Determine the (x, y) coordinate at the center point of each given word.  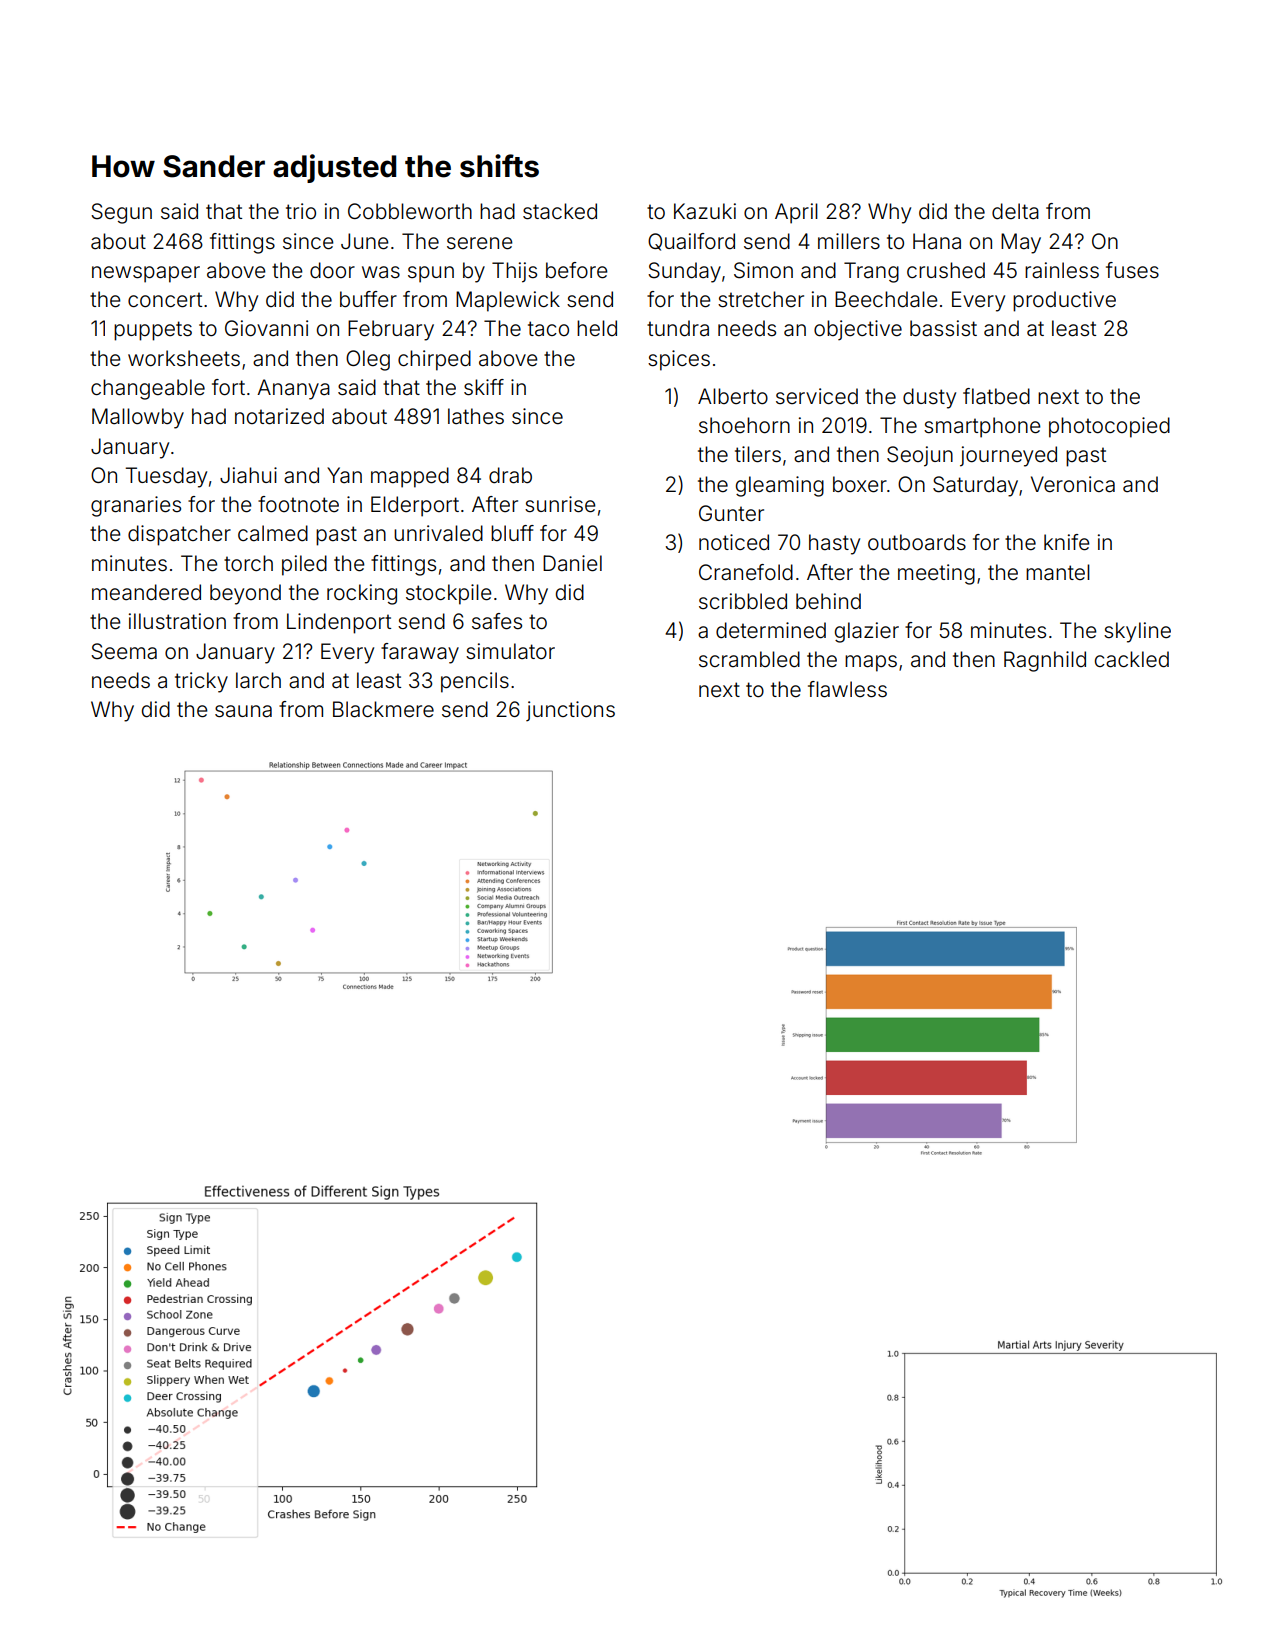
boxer (860, 484)
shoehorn (744, 425)
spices (679, 360)
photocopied (1109, 427)
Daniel (572, 563)
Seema (124, 651)
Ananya (293, 389)
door (332, 270)
